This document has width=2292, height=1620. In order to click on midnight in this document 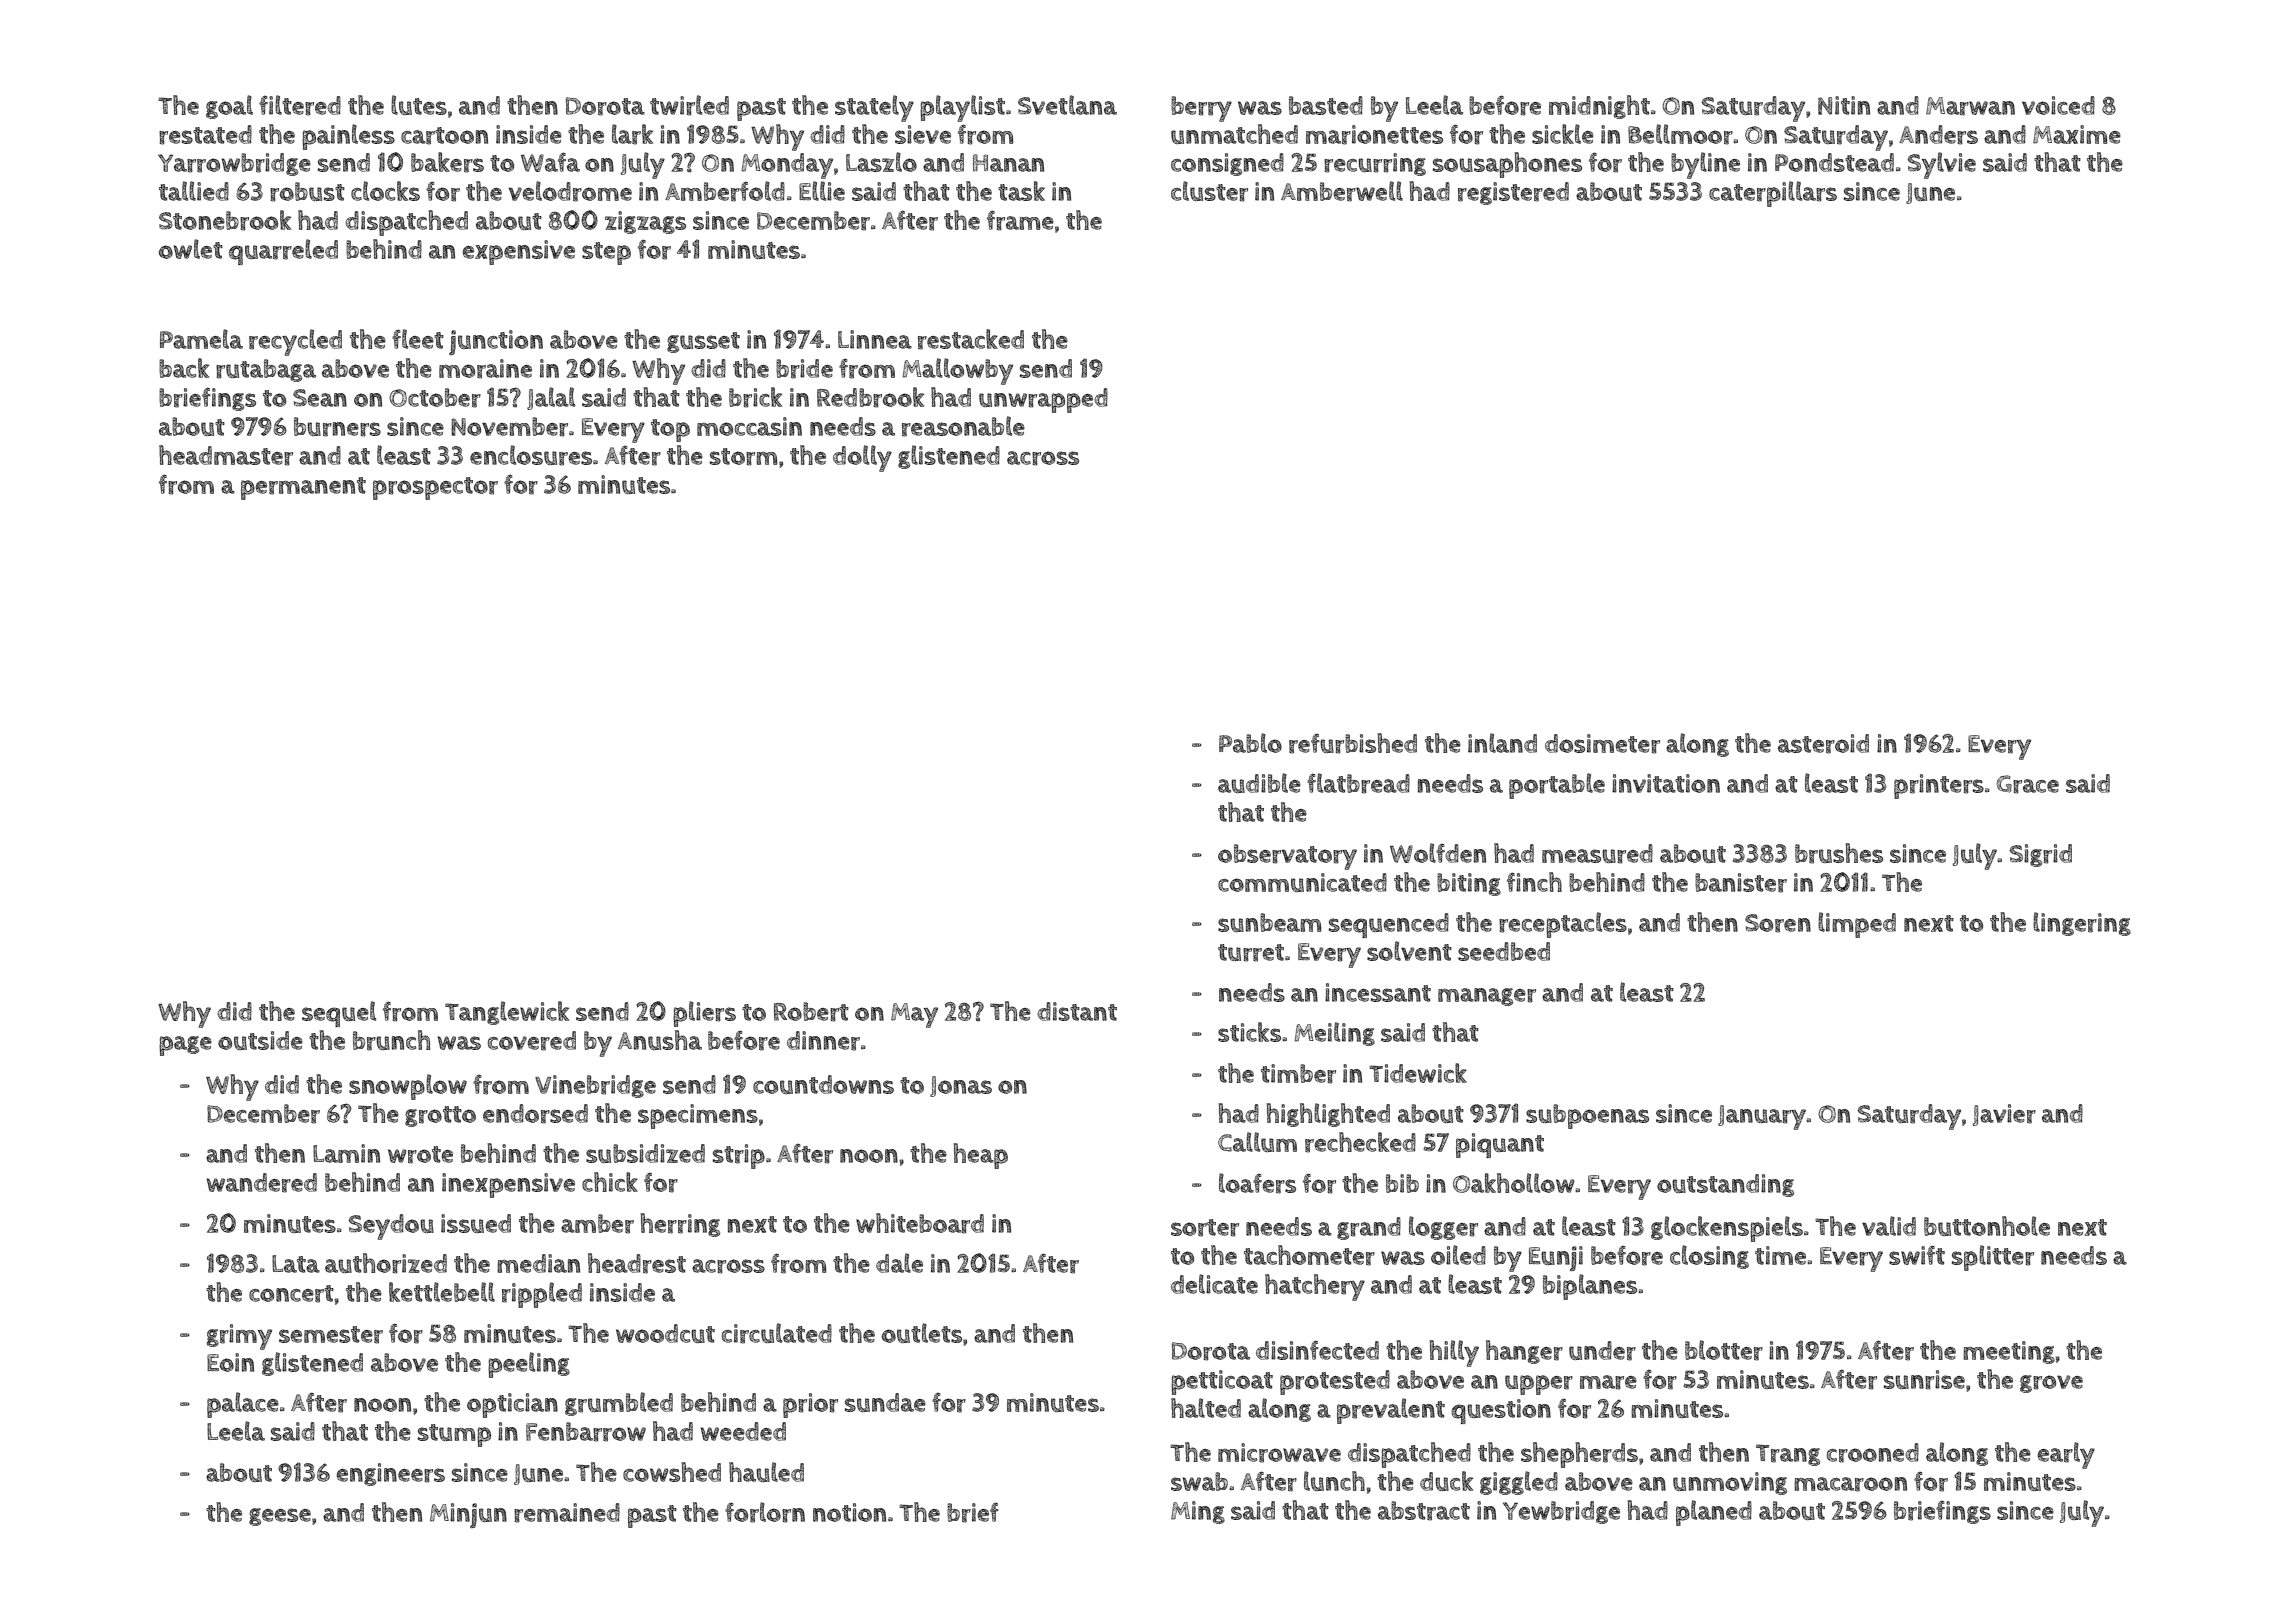, I will do `click(1599, 107)`.
